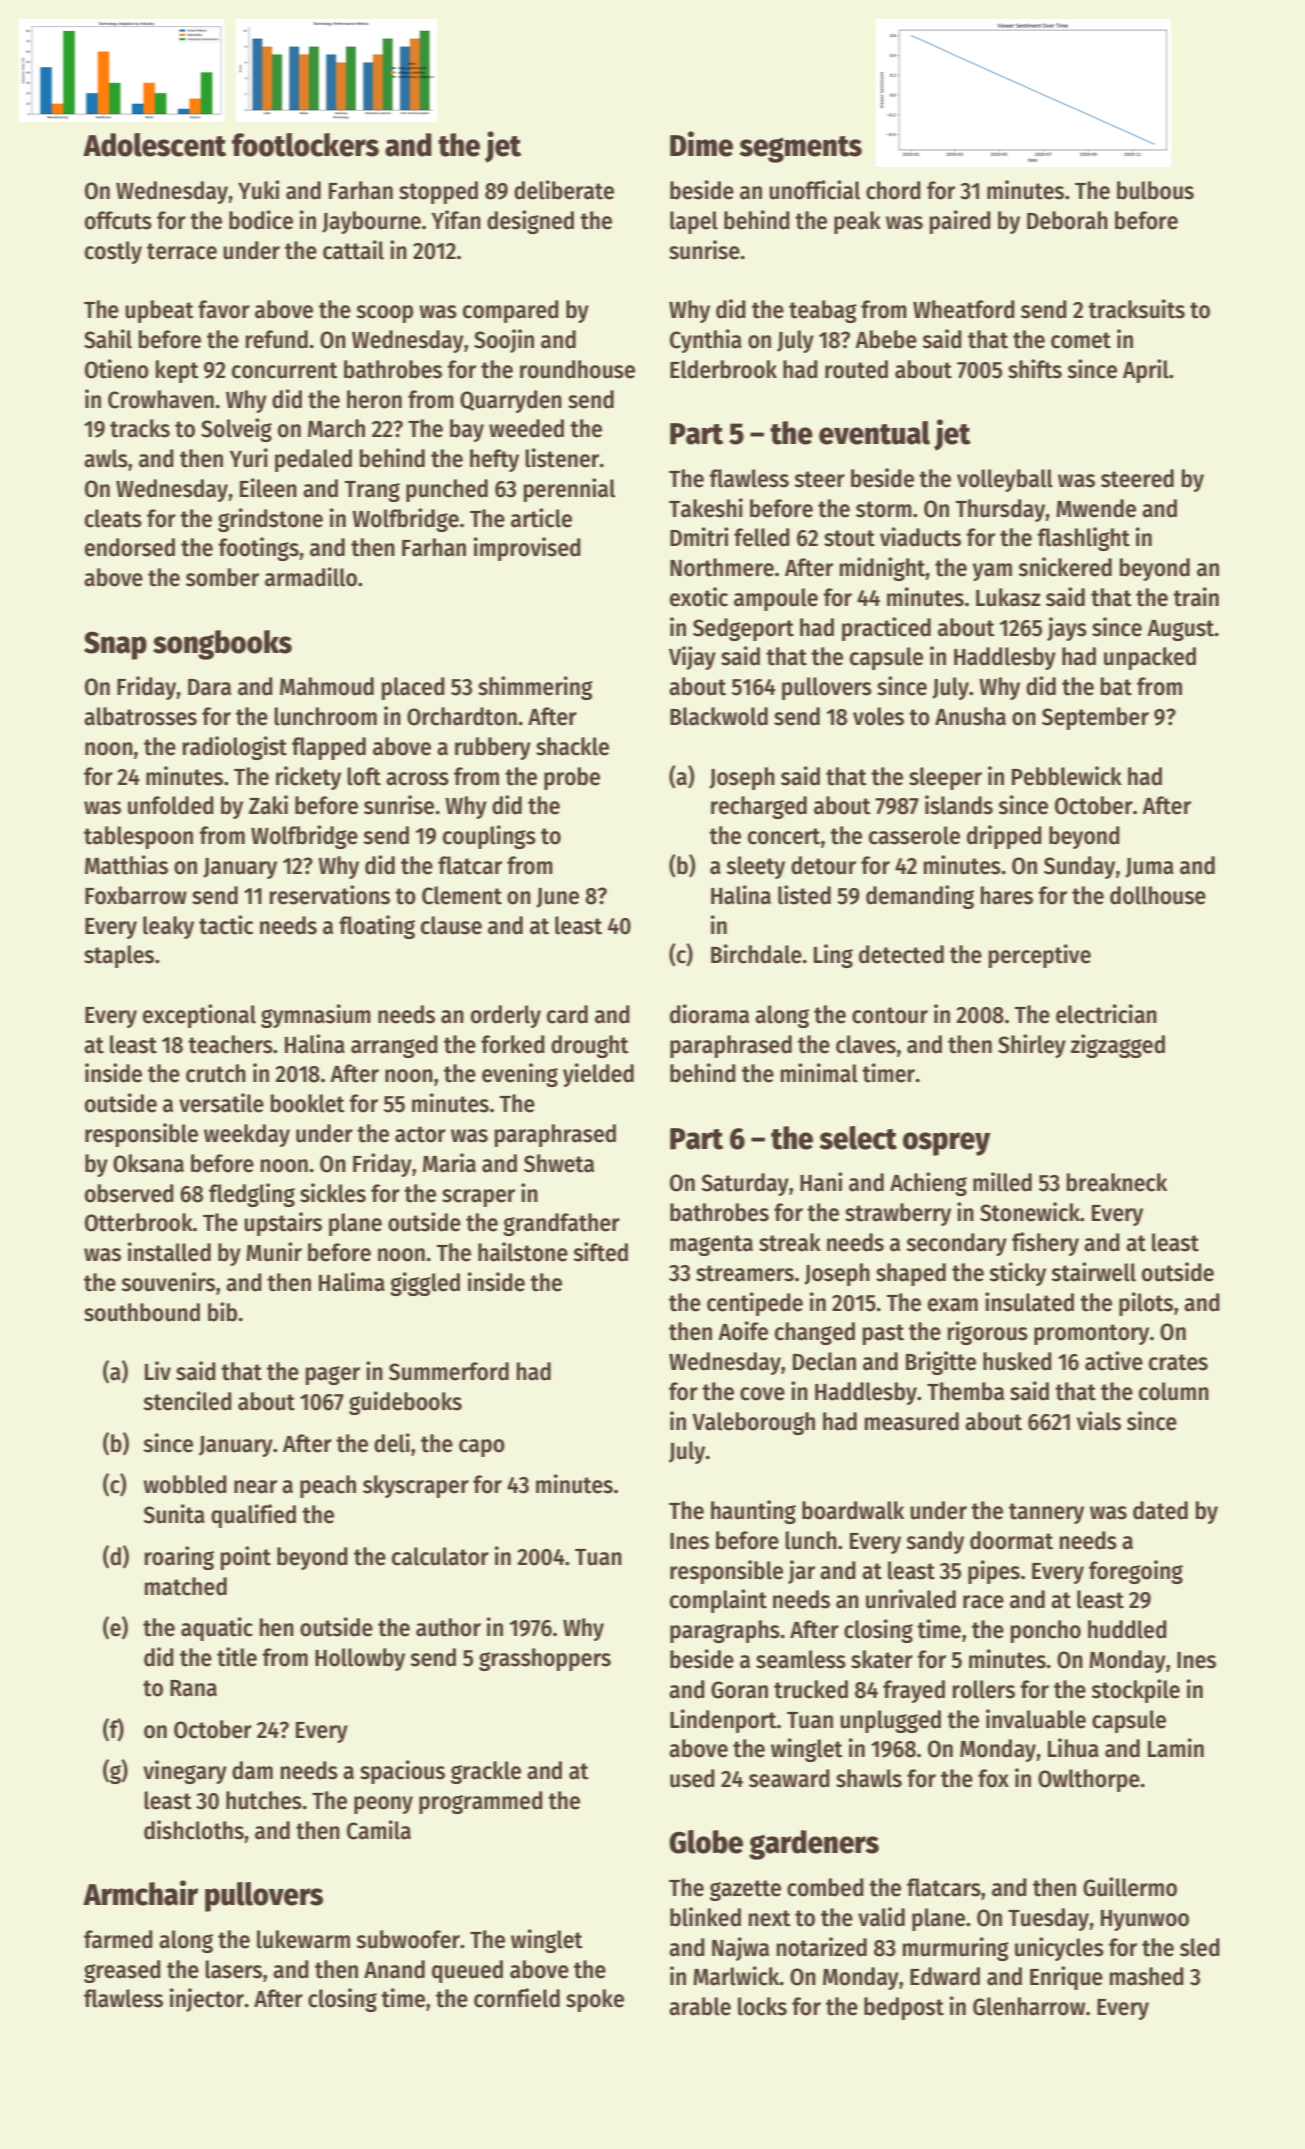 Image resolution: width=1305 pixels, height=2149 pixels. What do you see at coordinates (694, 222) in the screenshot?
I see `lapel` at bounding box center [694, 222].
